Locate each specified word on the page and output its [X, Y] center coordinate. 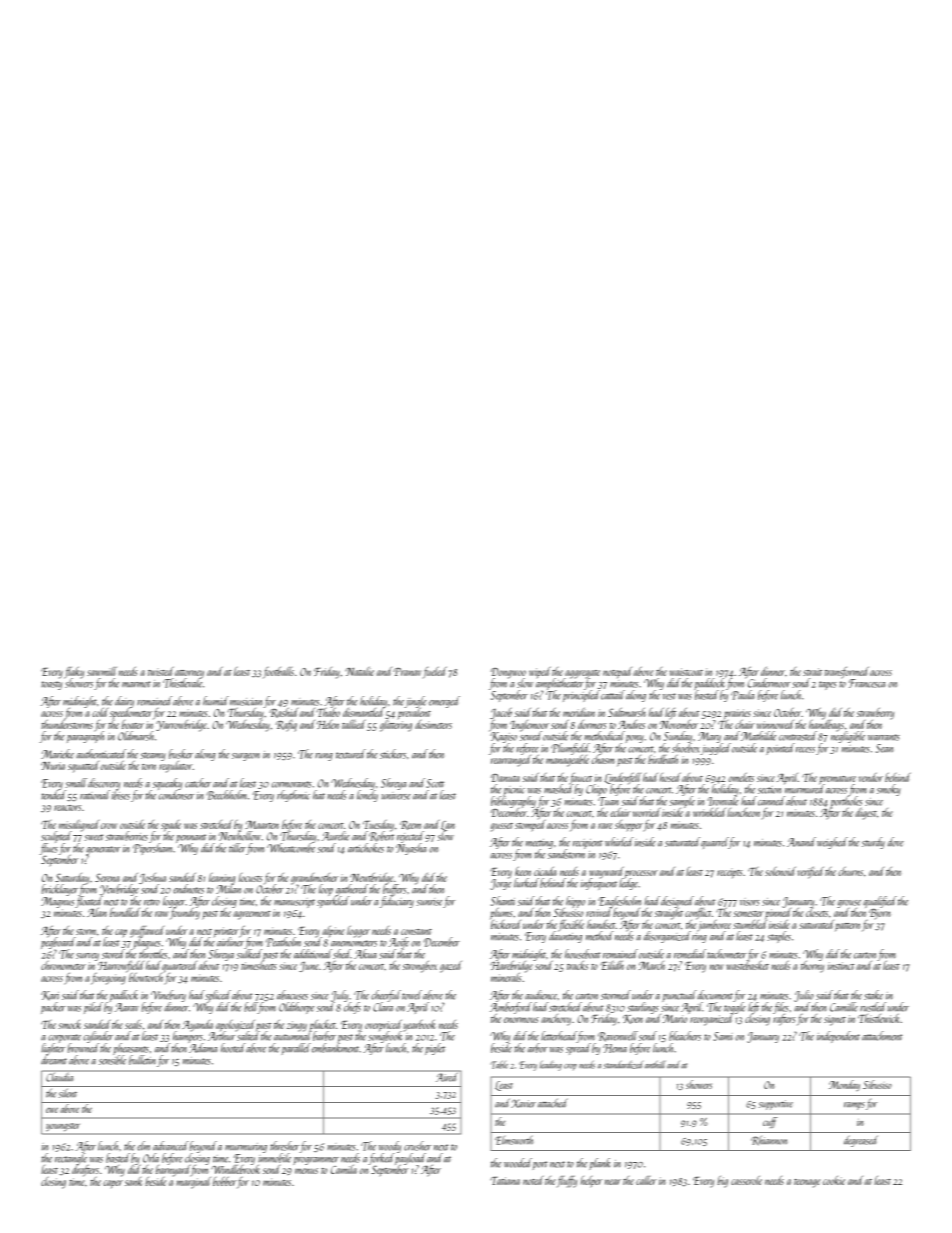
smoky [889, 790]
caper [113, 1184]
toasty [51, 685]
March [652, 965]
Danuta [505, 778]
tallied [354, 724]
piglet [435, 1049]
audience [541, 995]
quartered [179, 966]
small [76, 783]
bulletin [142, 1060]
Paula [742, 695]
